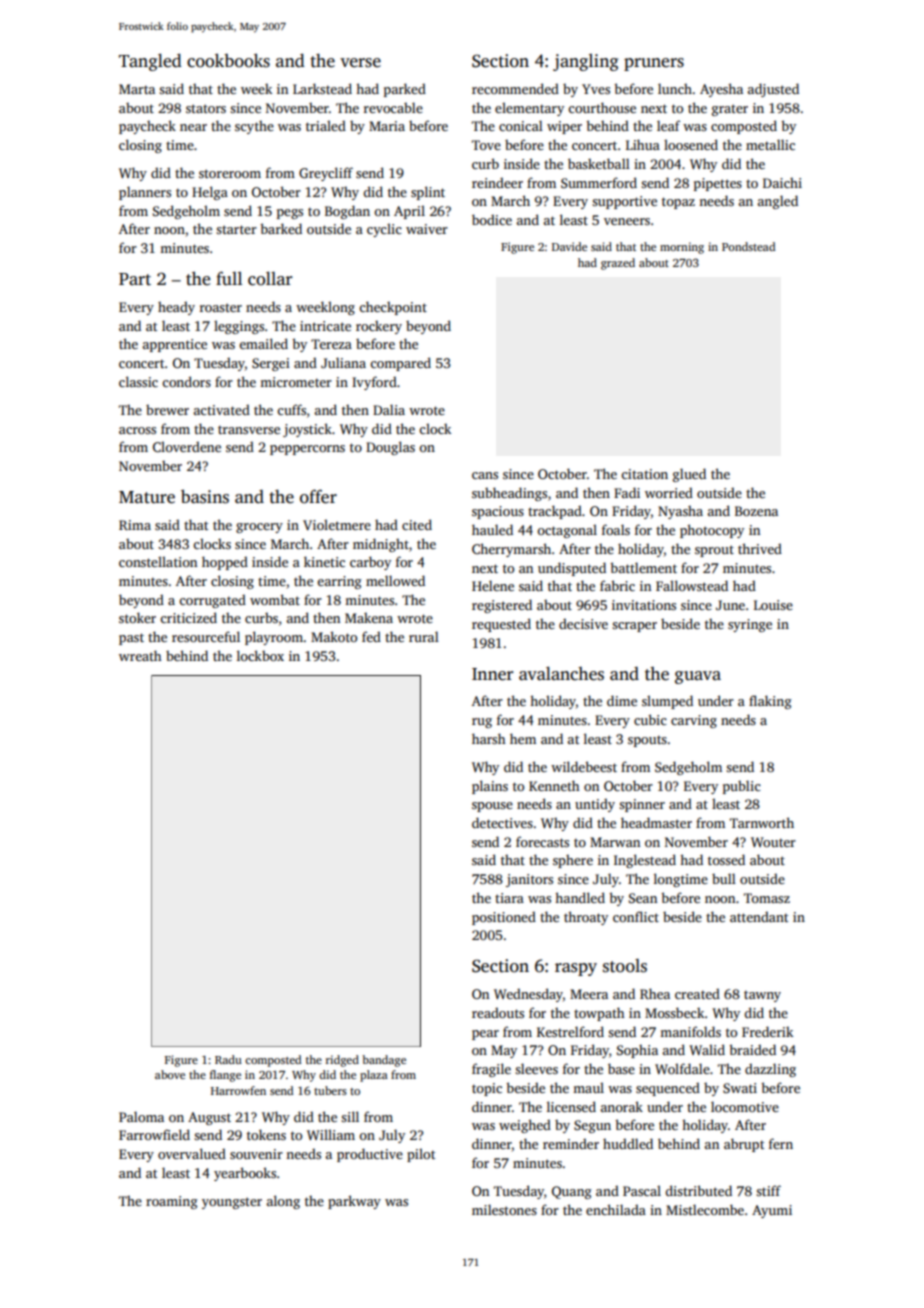 The height and width of the document is (1308, 924). I want to click on Louise, so click(773, 605).
